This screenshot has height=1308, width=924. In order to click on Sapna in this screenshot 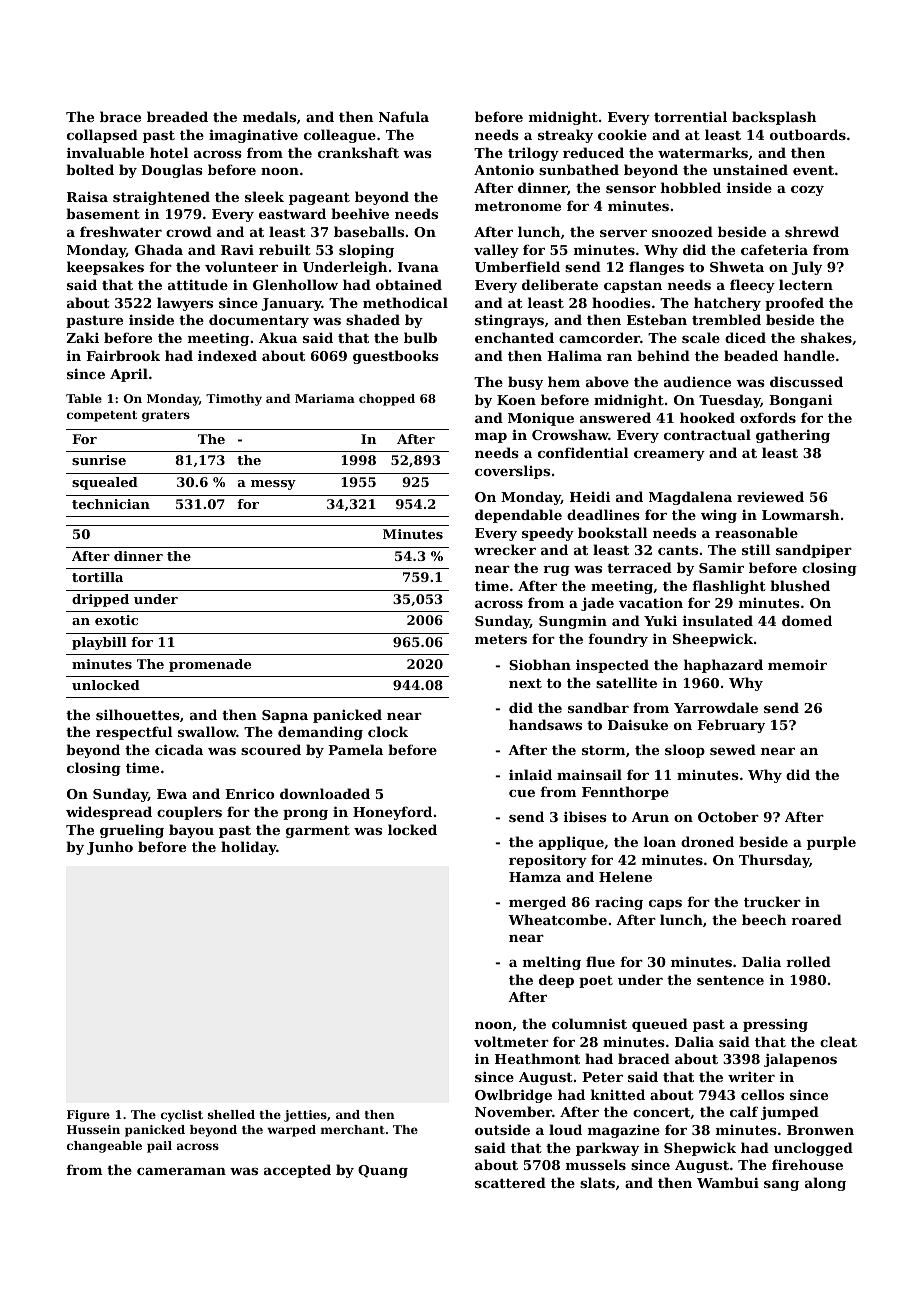, I will do `click(285, 716)`.
